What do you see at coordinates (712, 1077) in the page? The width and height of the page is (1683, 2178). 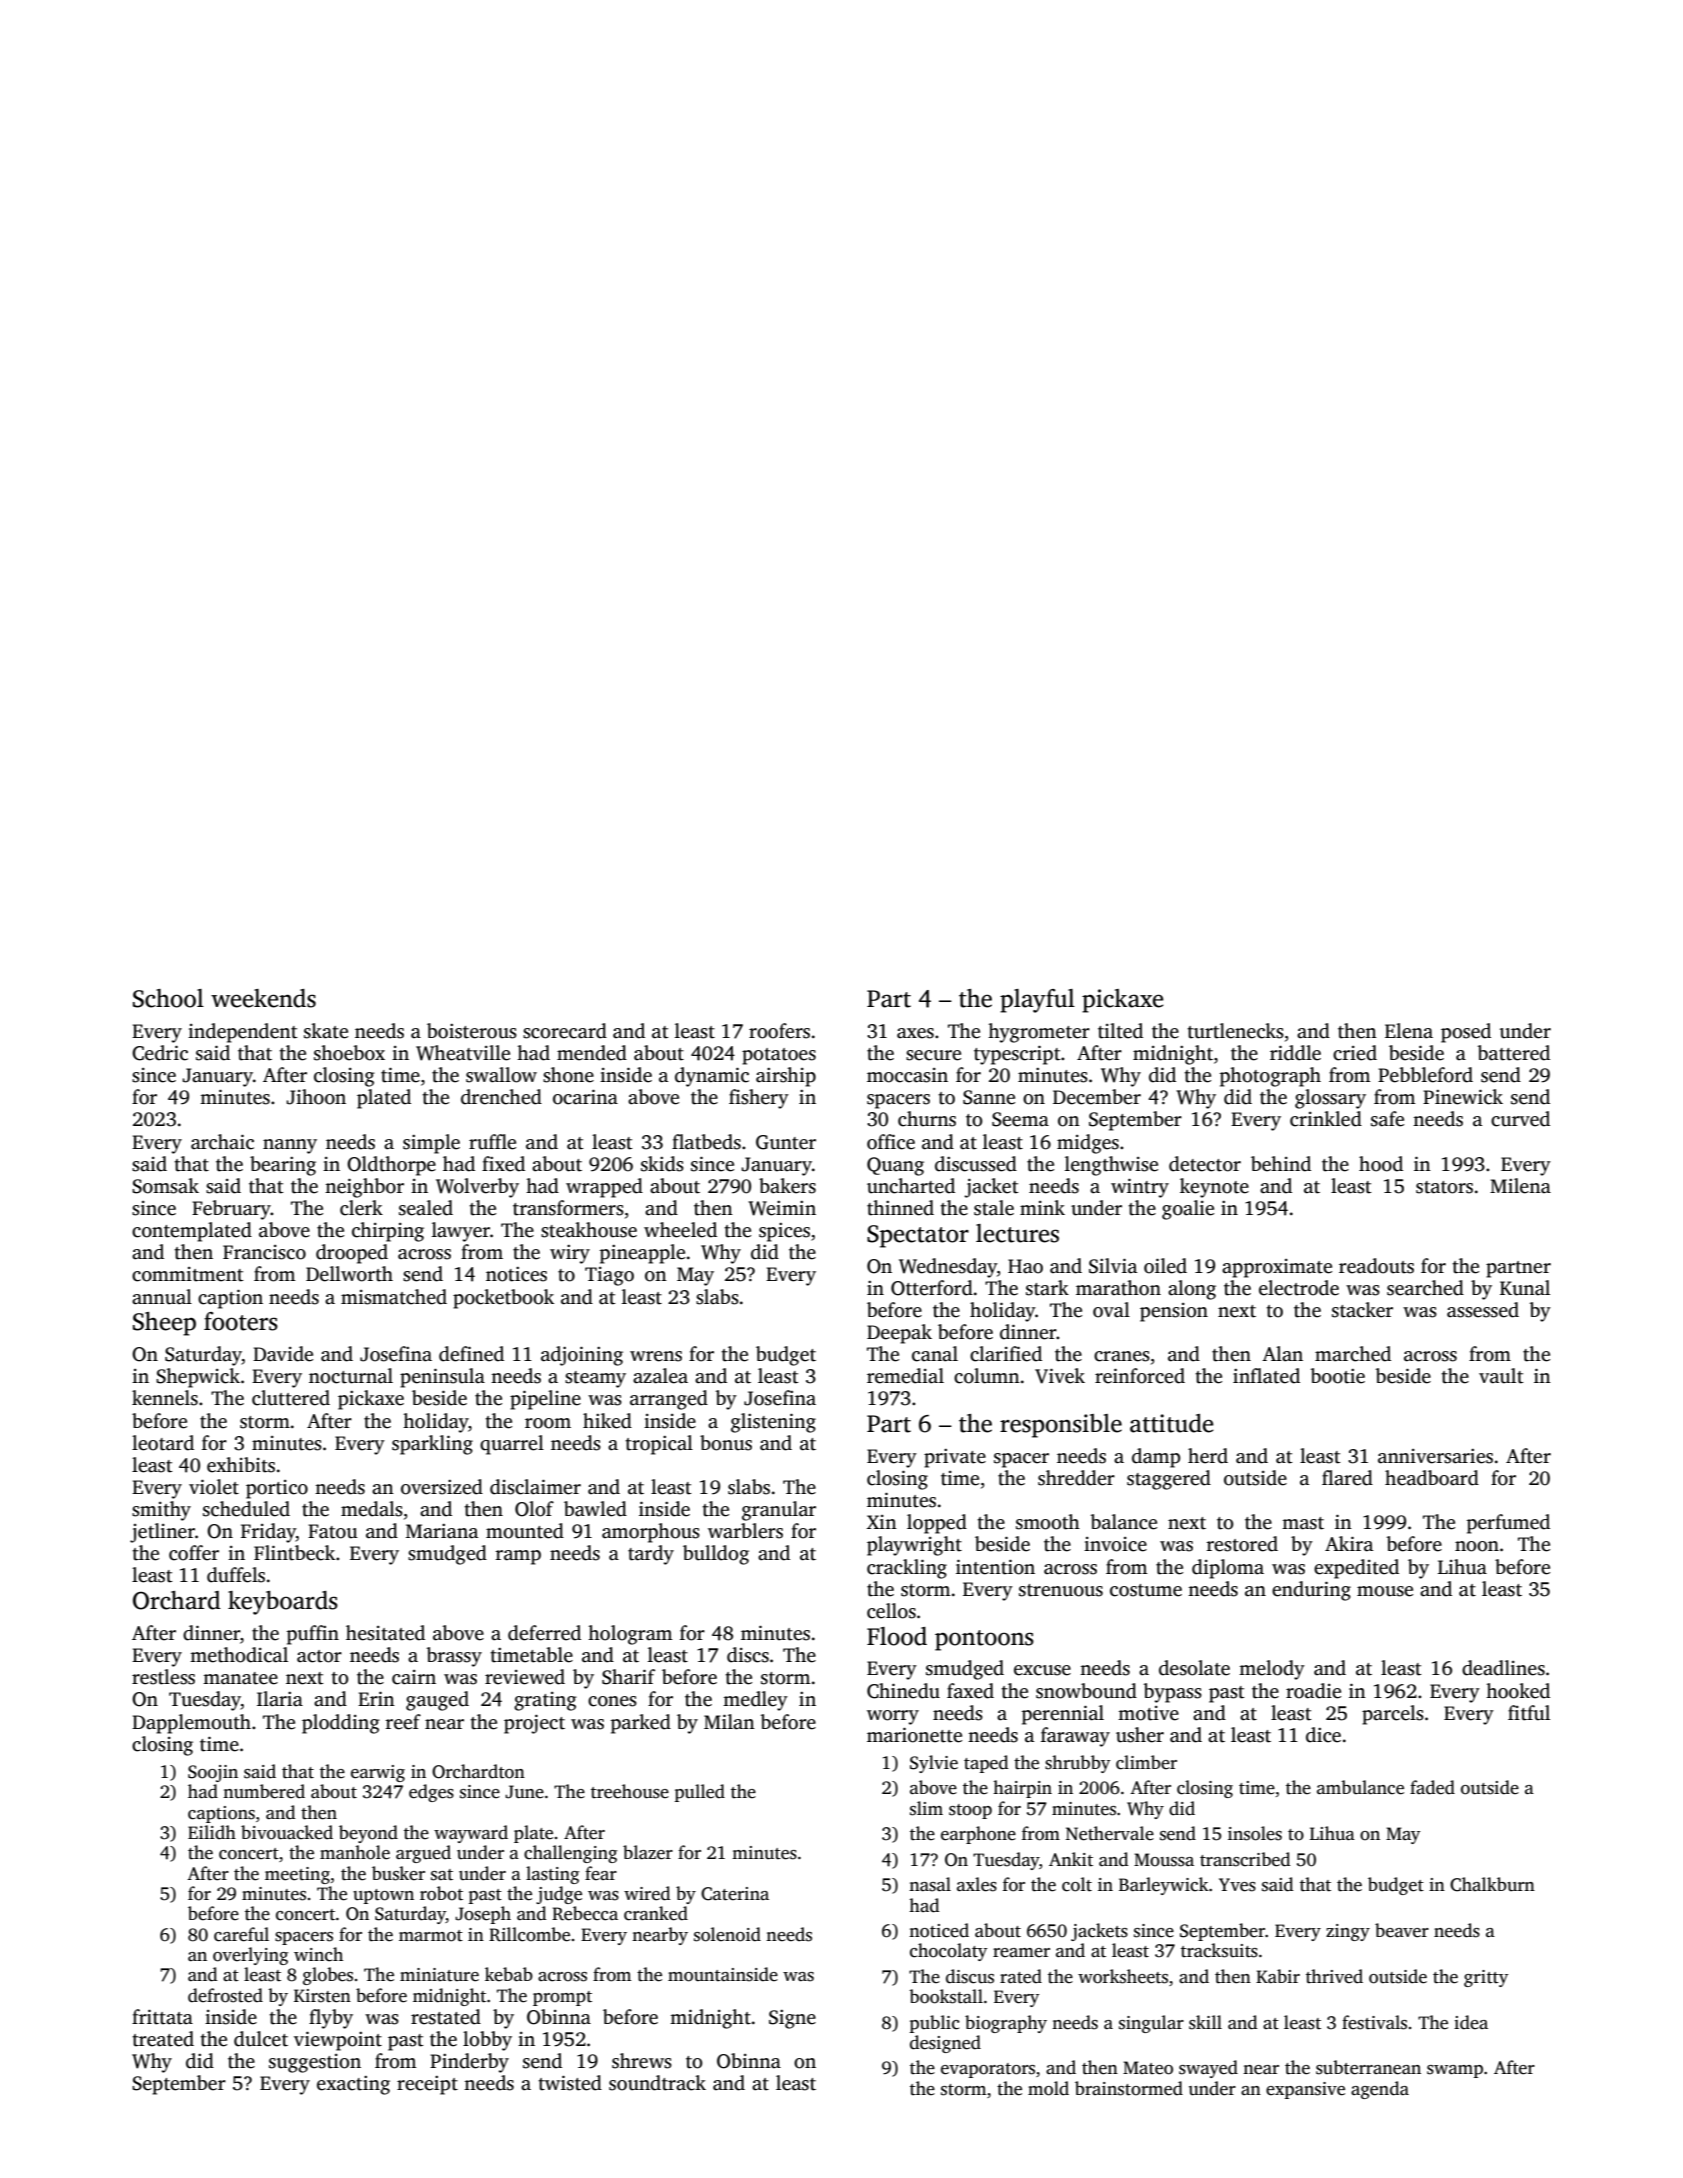 I see `dynamic` at bounding box center [712, 1077].
